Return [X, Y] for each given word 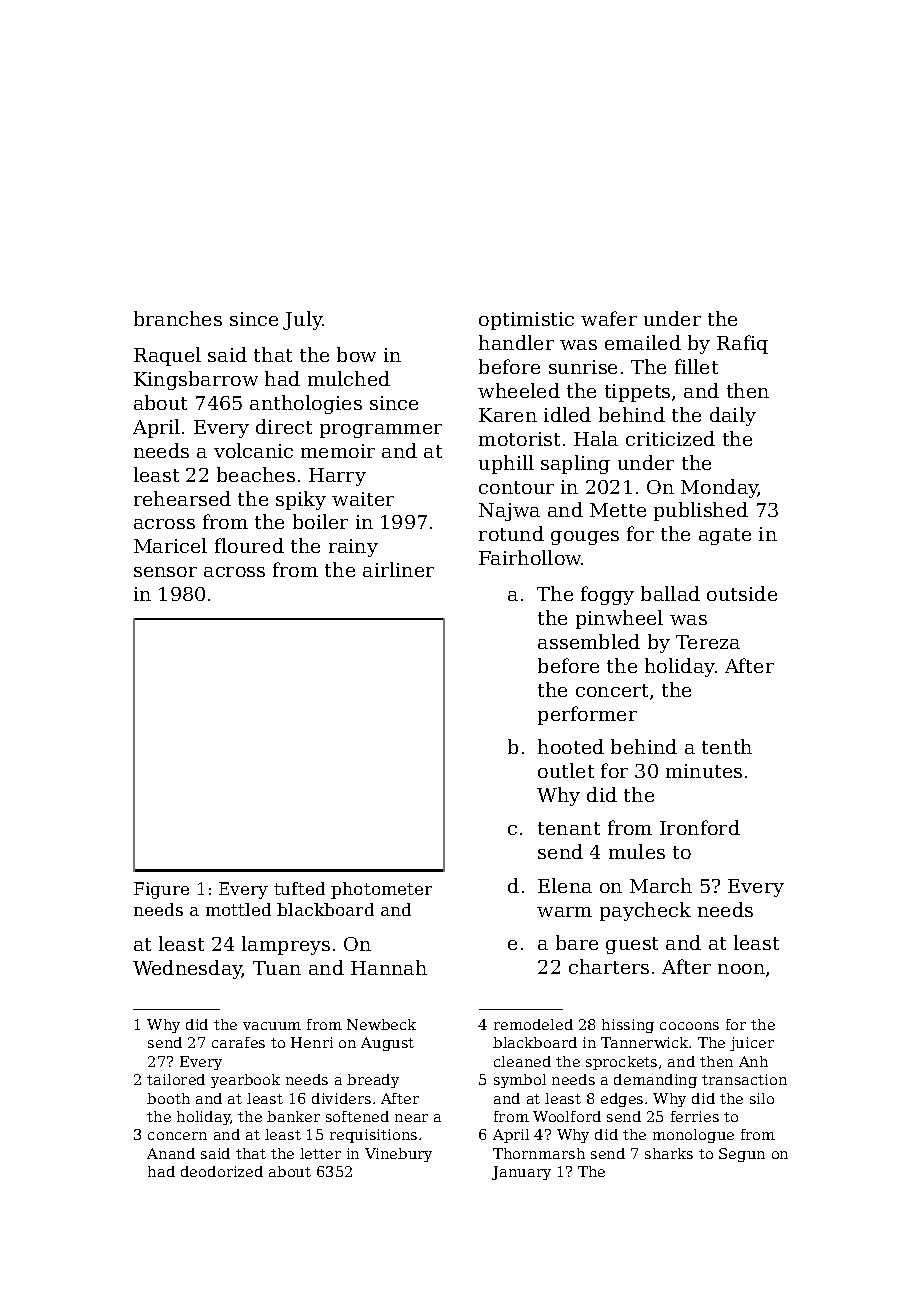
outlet [566, 770]
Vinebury [398, 1155]
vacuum [272, 1026]
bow [356, 354]
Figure [161, 890]
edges [622, 1100]
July [303, 320]
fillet [696, 366]
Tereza [708, 642]
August [387, 1044]
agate [725, 536]
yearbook [245, 1081]
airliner [398, 569]
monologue [693, 1136]
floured [249, 545]
